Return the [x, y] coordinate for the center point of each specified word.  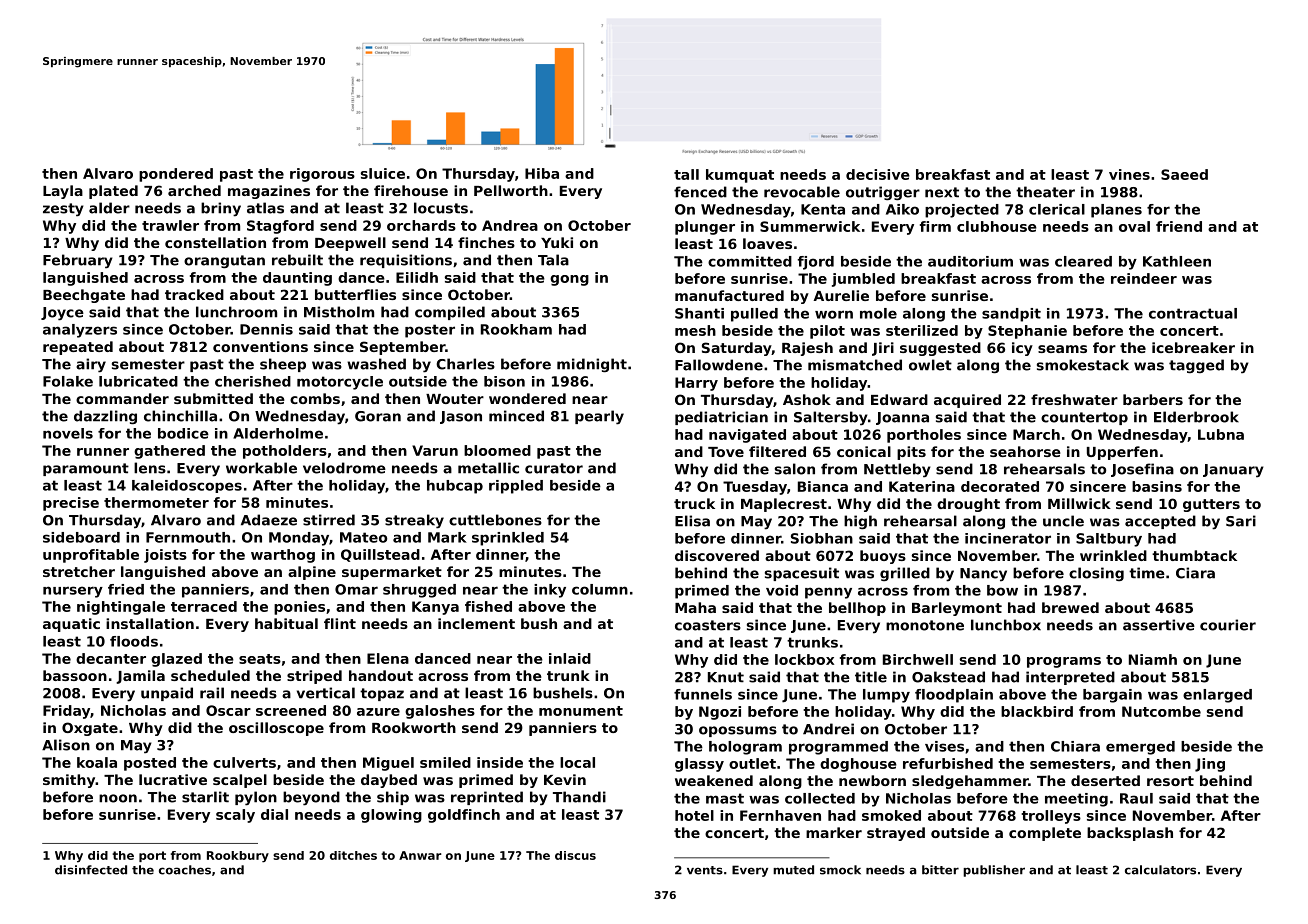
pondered [176, 175]
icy [1022, 349]
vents [705, 870]
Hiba [542, 173]
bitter [940, 870]
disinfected [91, 870]
